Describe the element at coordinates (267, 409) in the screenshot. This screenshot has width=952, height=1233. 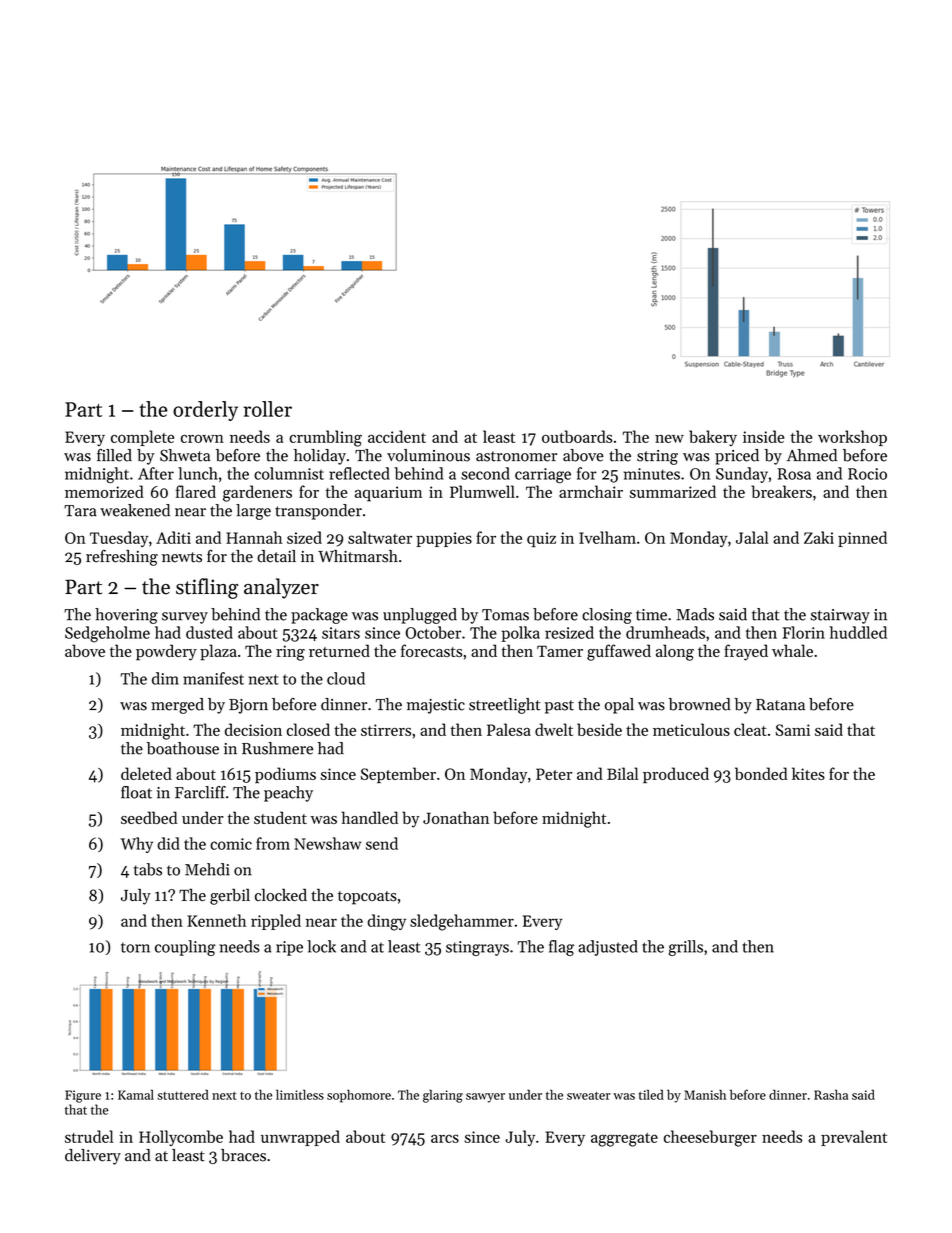
I see `roller` at that location.
